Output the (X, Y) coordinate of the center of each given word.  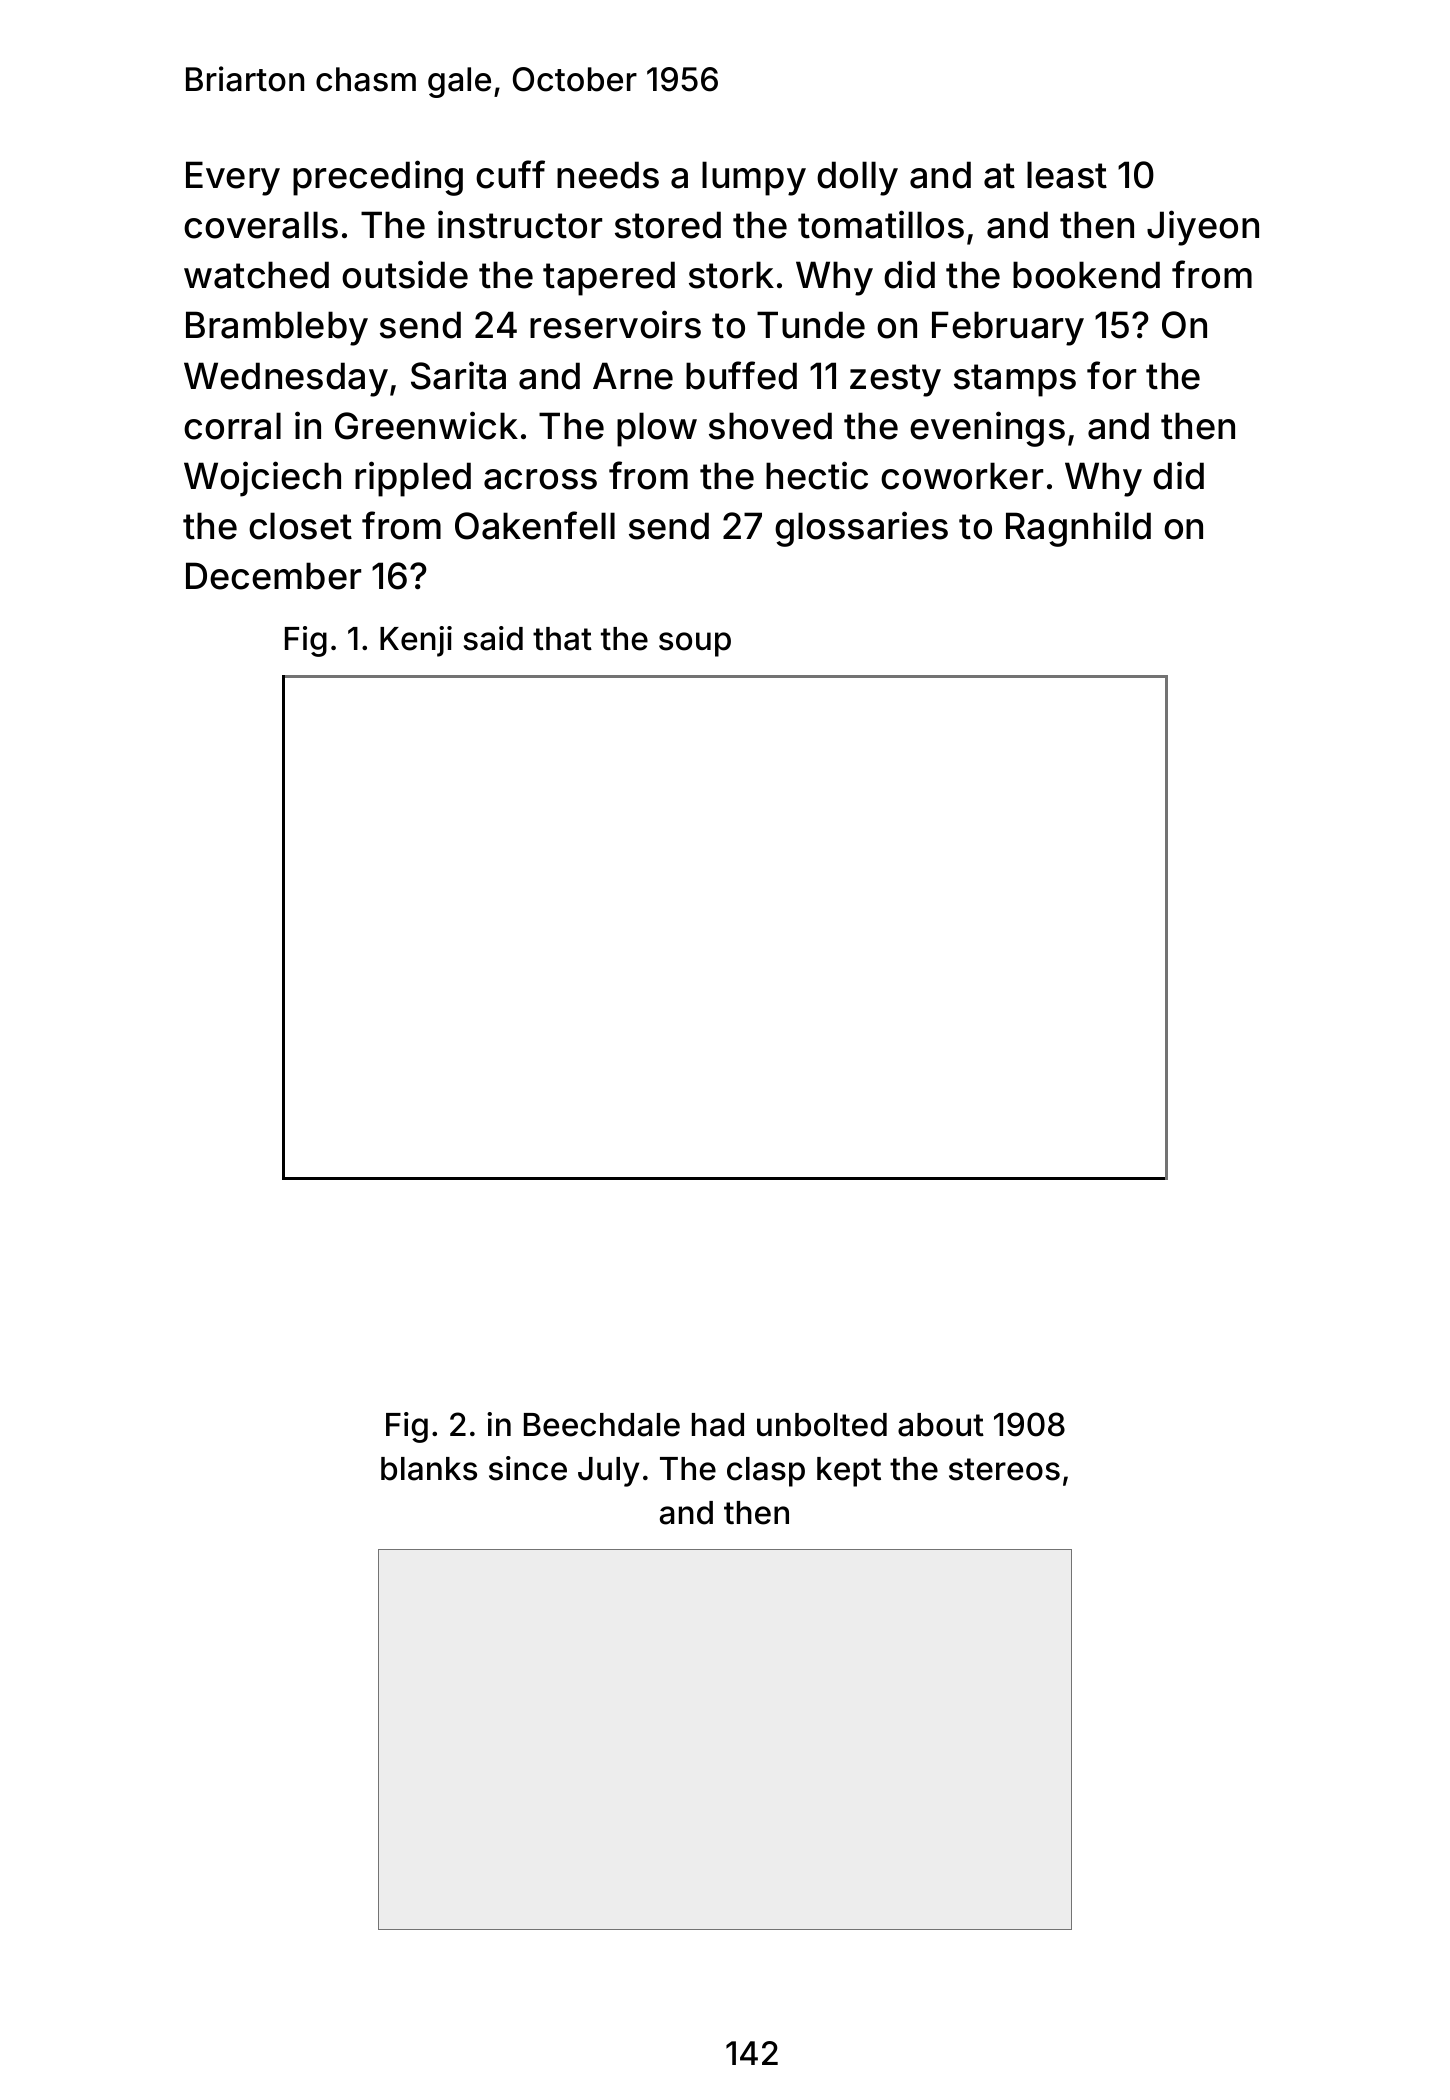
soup (695, 644)
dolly (857, 178)
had (718, 1425)
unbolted (822, 1425)
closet (300, 526)
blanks (429, 1469)
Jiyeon (1203, 228)
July (608, 1472)
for (1111, 375)
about (941, 1425)
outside (405, 274)
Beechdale (602, 1425)
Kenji (416, 641)
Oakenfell (535, 525)
